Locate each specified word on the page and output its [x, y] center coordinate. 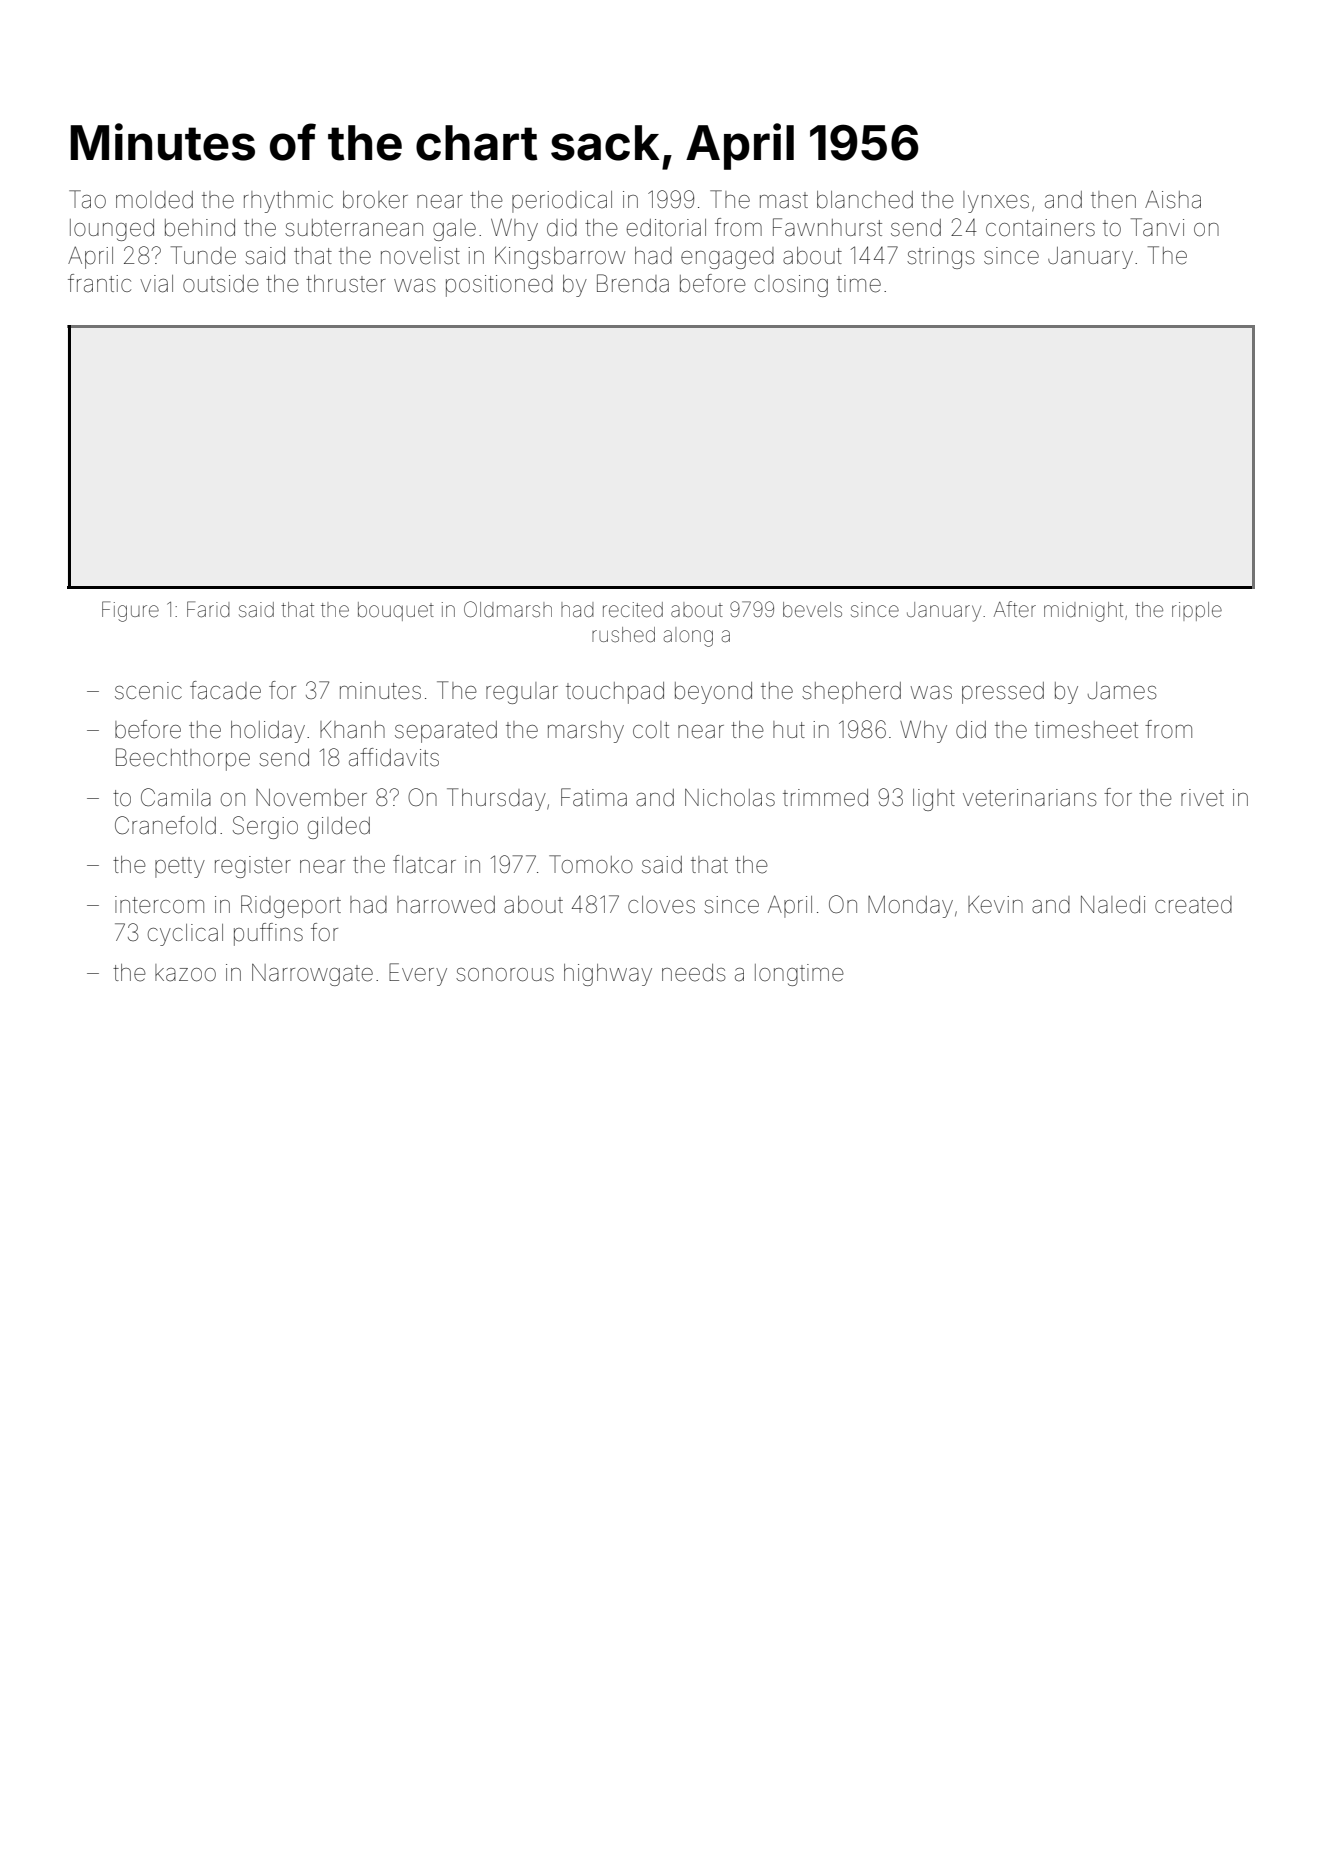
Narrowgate [312, 975]
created [1193, 905]
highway [608, 975]
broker [375, 200]
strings [941, 258]
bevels [812, 610]
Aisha [1173, 199]
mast [784, 200]
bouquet [396, 611]
